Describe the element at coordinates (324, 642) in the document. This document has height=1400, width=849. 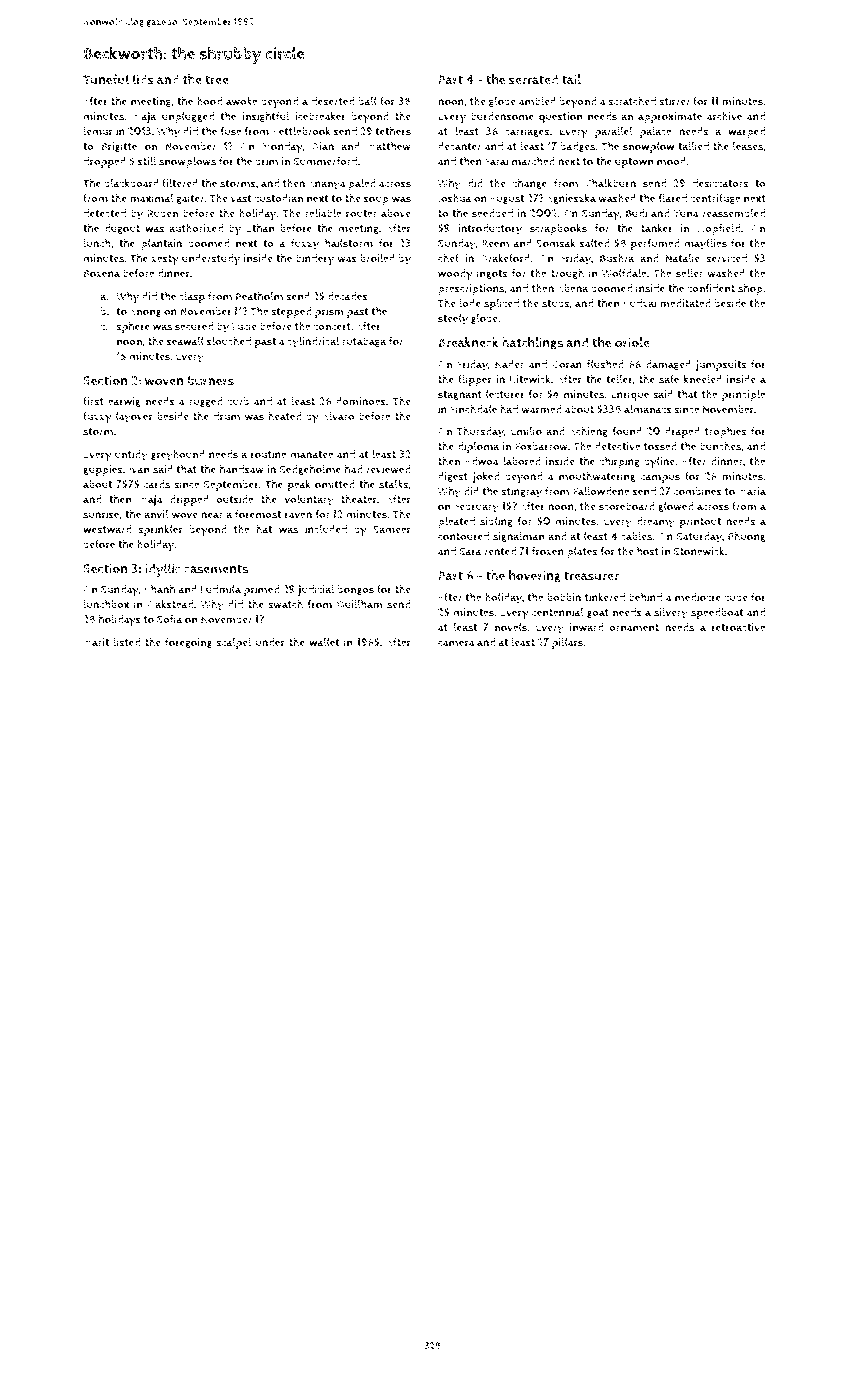
I see `wallet` at that location.
